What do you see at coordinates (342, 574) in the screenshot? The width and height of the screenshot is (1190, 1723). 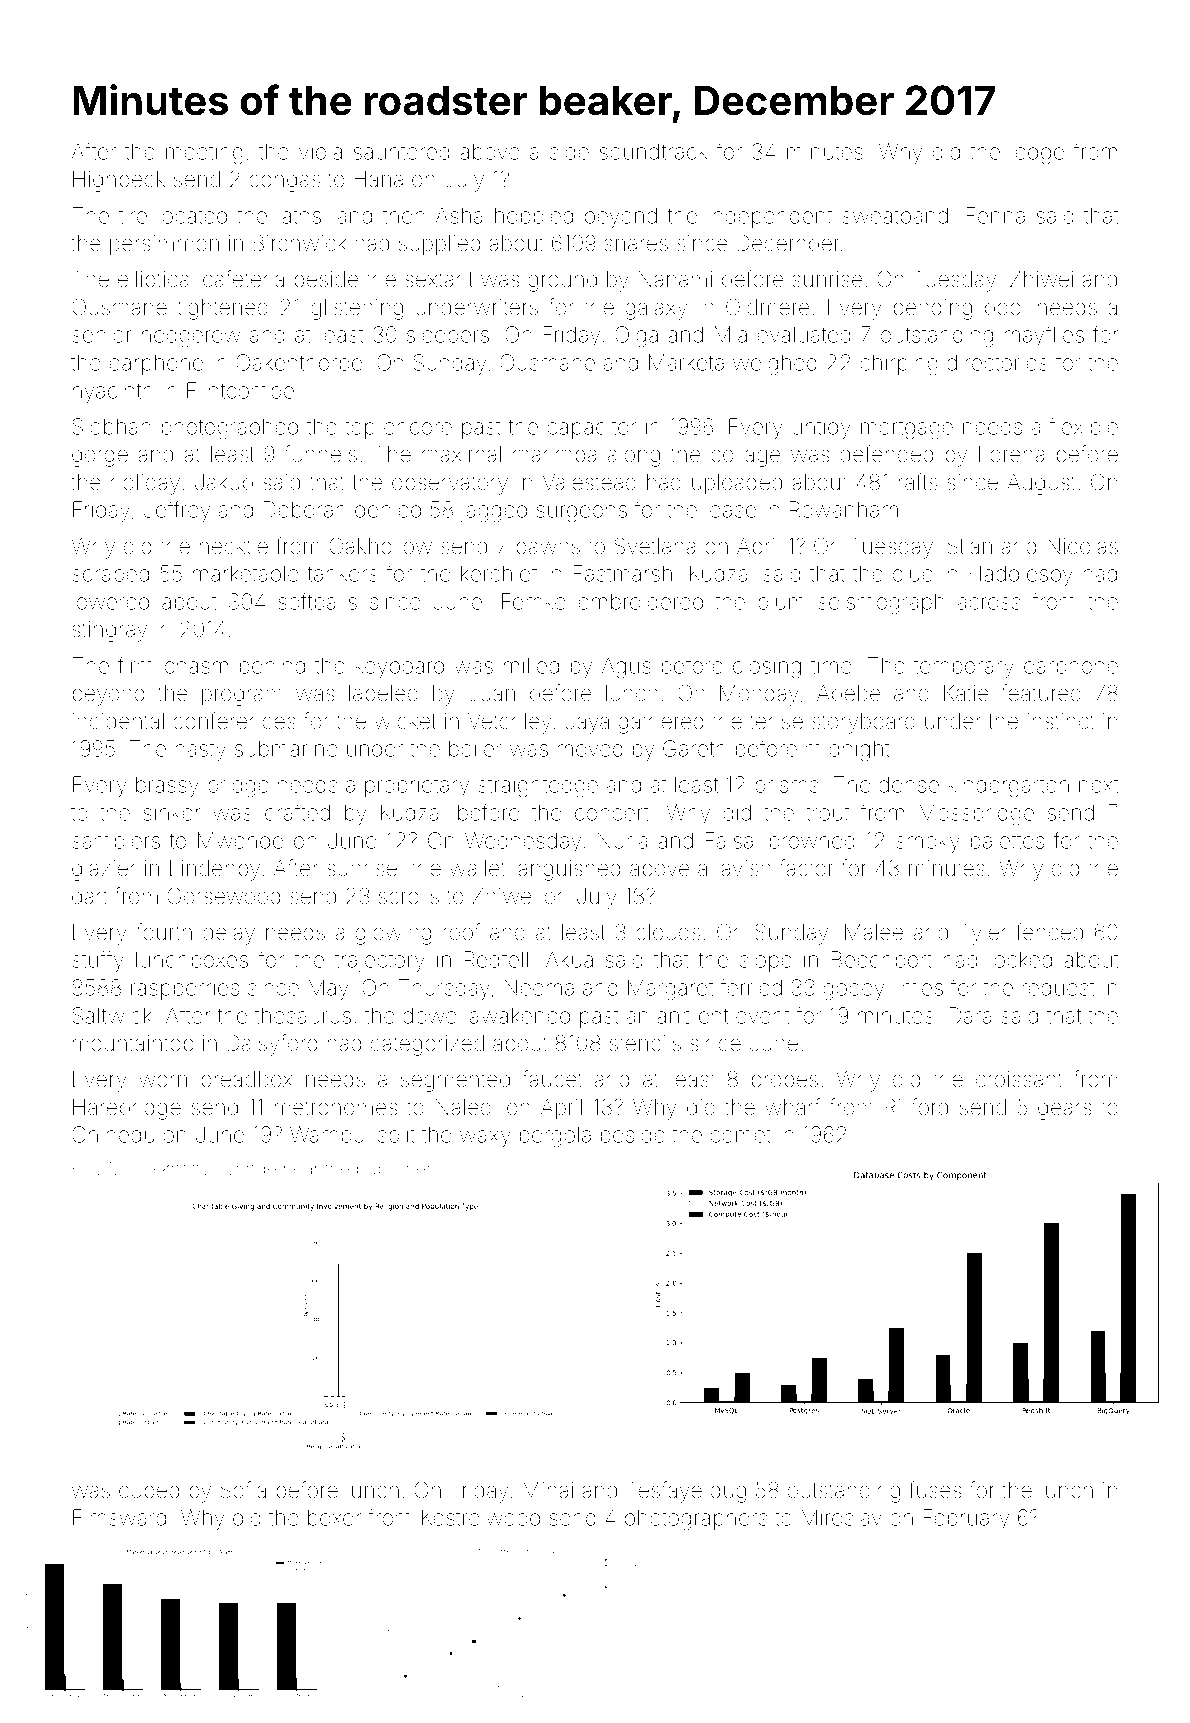 I see `tankers` at bounding box center [342, 574].
